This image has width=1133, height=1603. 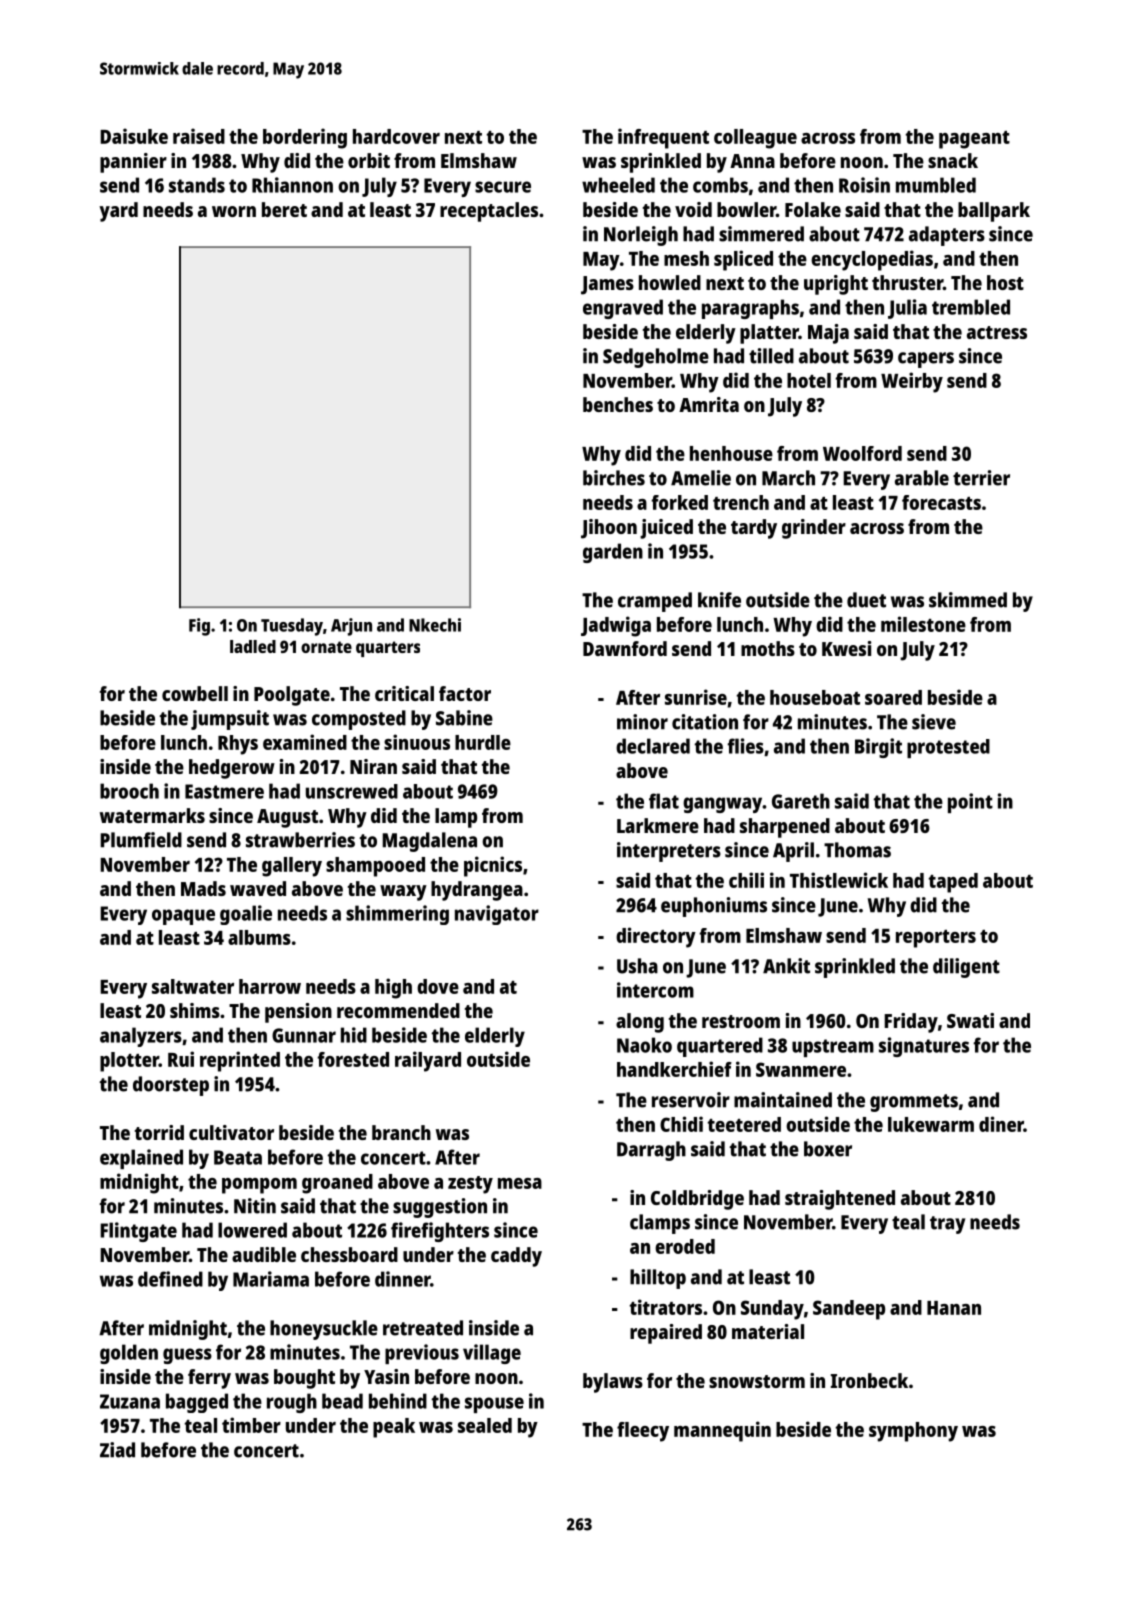 What do you see at coordinates (435, 625) in the image?
I see `Nkechi` at bounding box center [435, 625].
